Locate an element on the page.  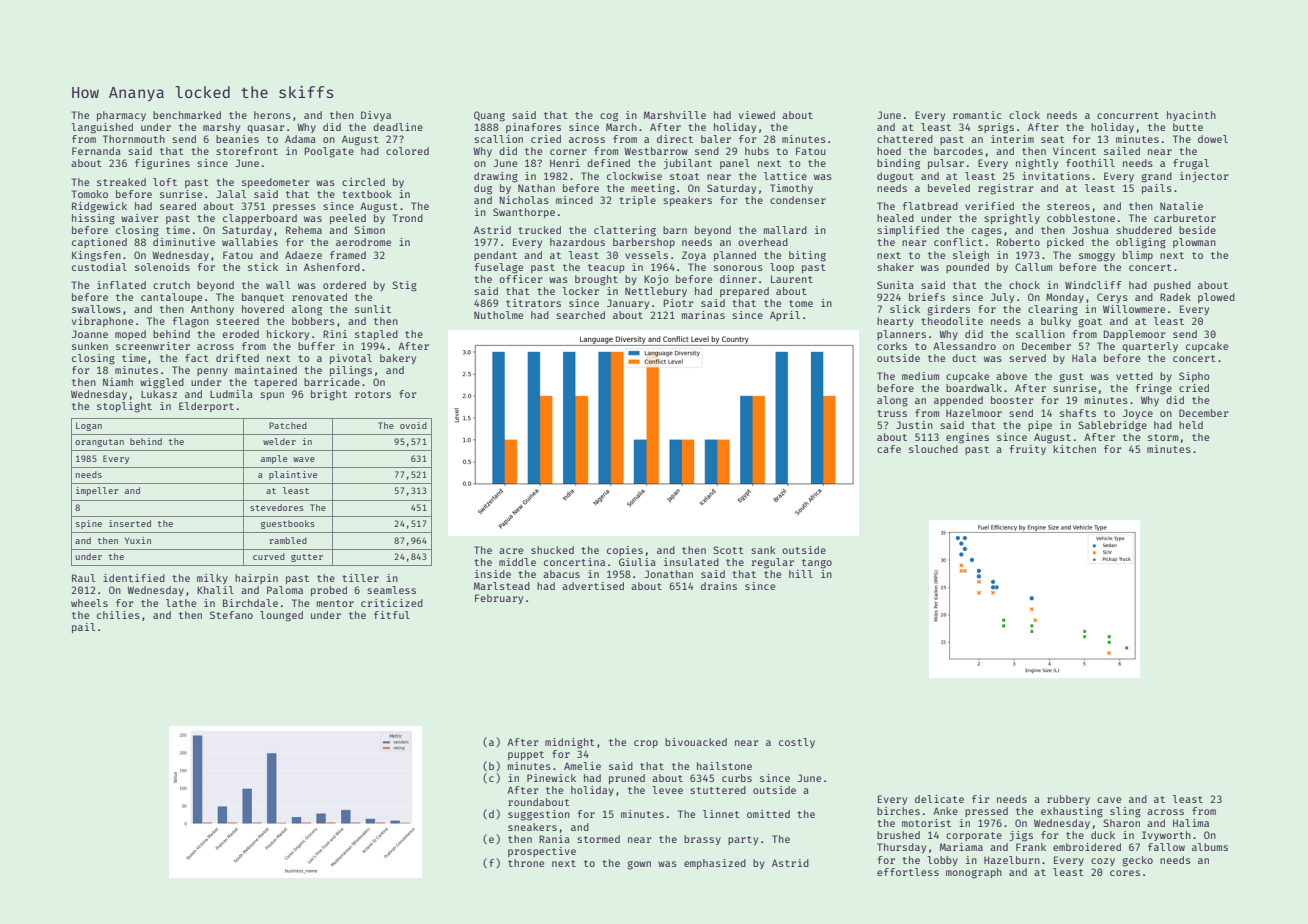
Pinewick is located at coordinates (551, 778).
